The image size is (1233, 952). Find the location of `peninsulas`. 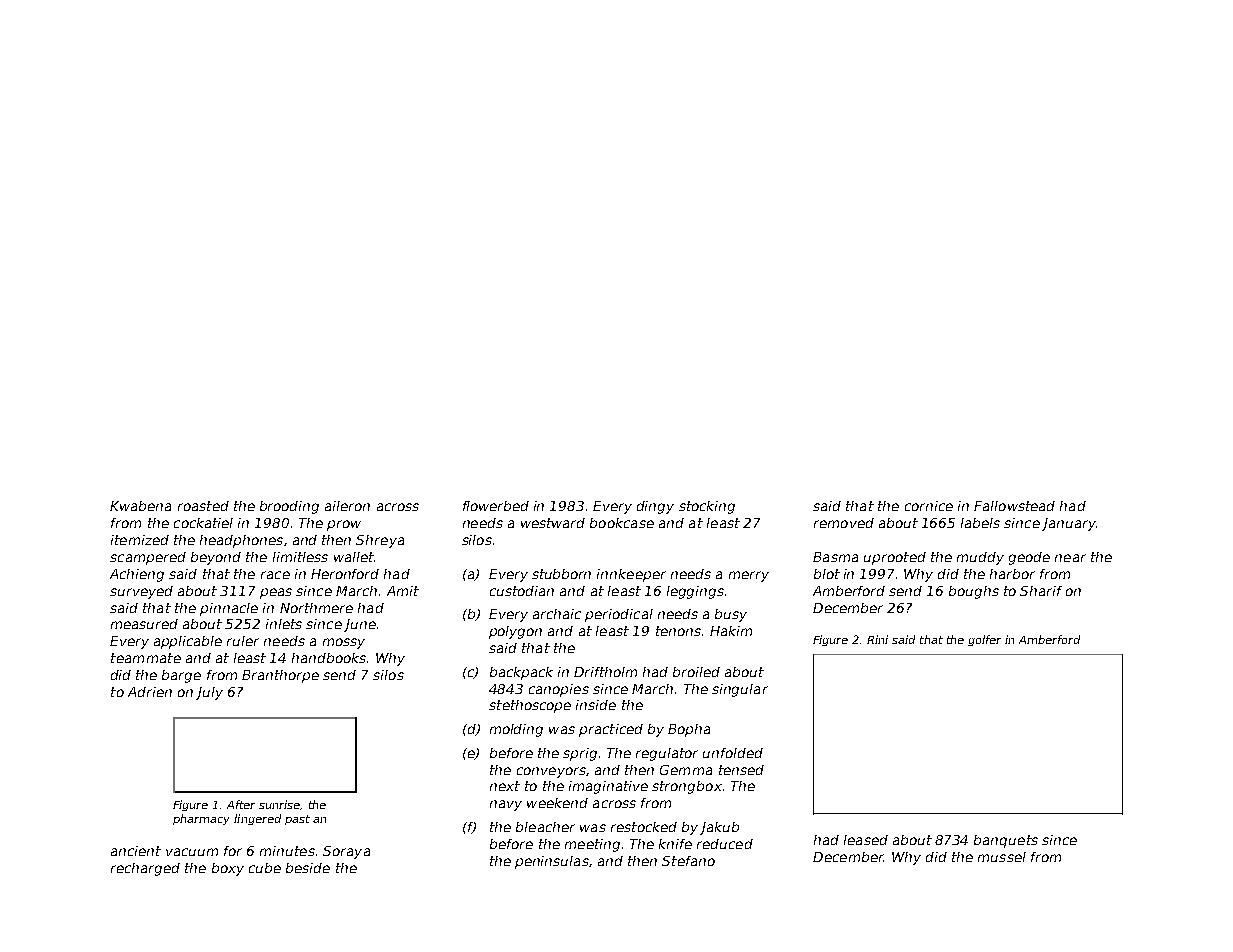

peninsulas is located at coordinates (552, 862).
